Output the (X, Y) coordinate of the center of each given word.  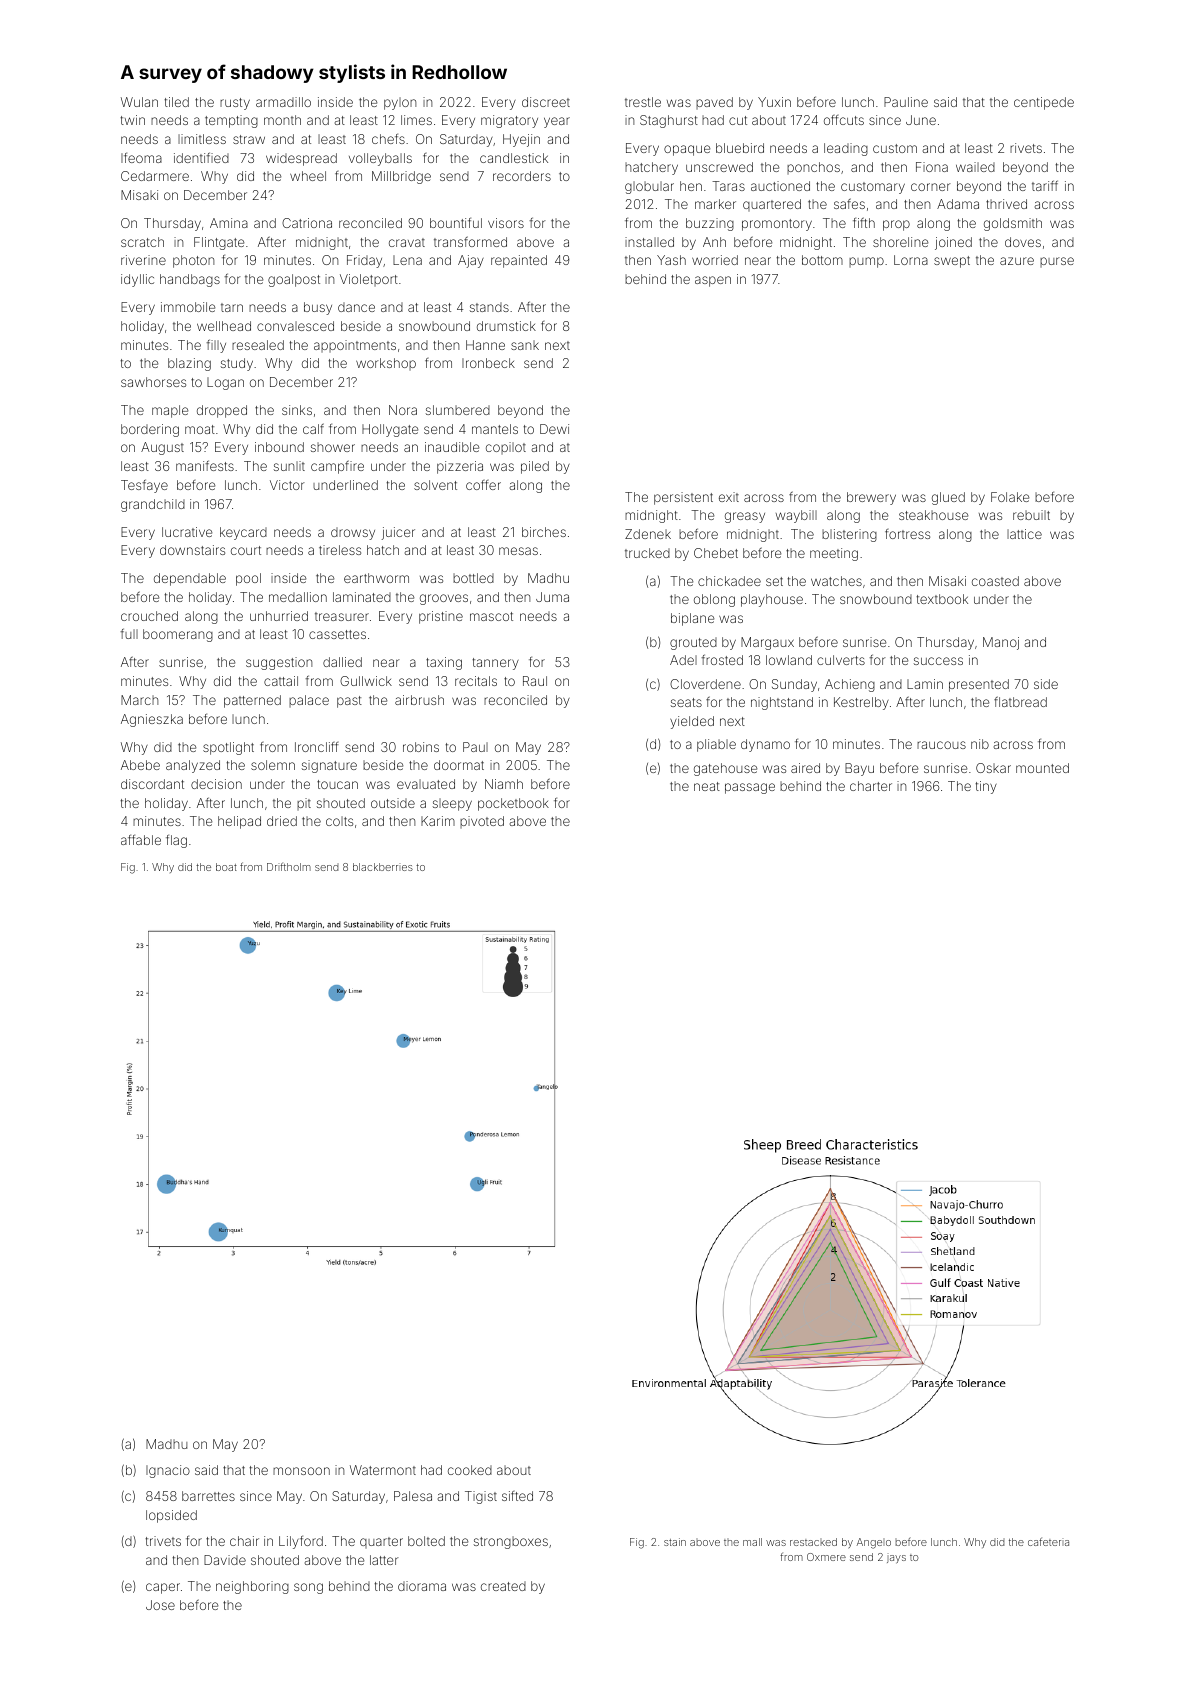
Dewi (554, 429)
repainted (519, 261)
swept (952, 262)
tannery (495, 664)
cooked (470, 1470)
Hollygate (390, 430)
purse (1057, 262)
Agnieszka (152, 720)
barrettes (208, 1496)
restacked (813, 1542)
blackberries (383, 867)
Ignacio (168, 1471)
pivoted (482, 822)
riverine (143, 260)
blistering (849, 535)
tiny (986, 787)
